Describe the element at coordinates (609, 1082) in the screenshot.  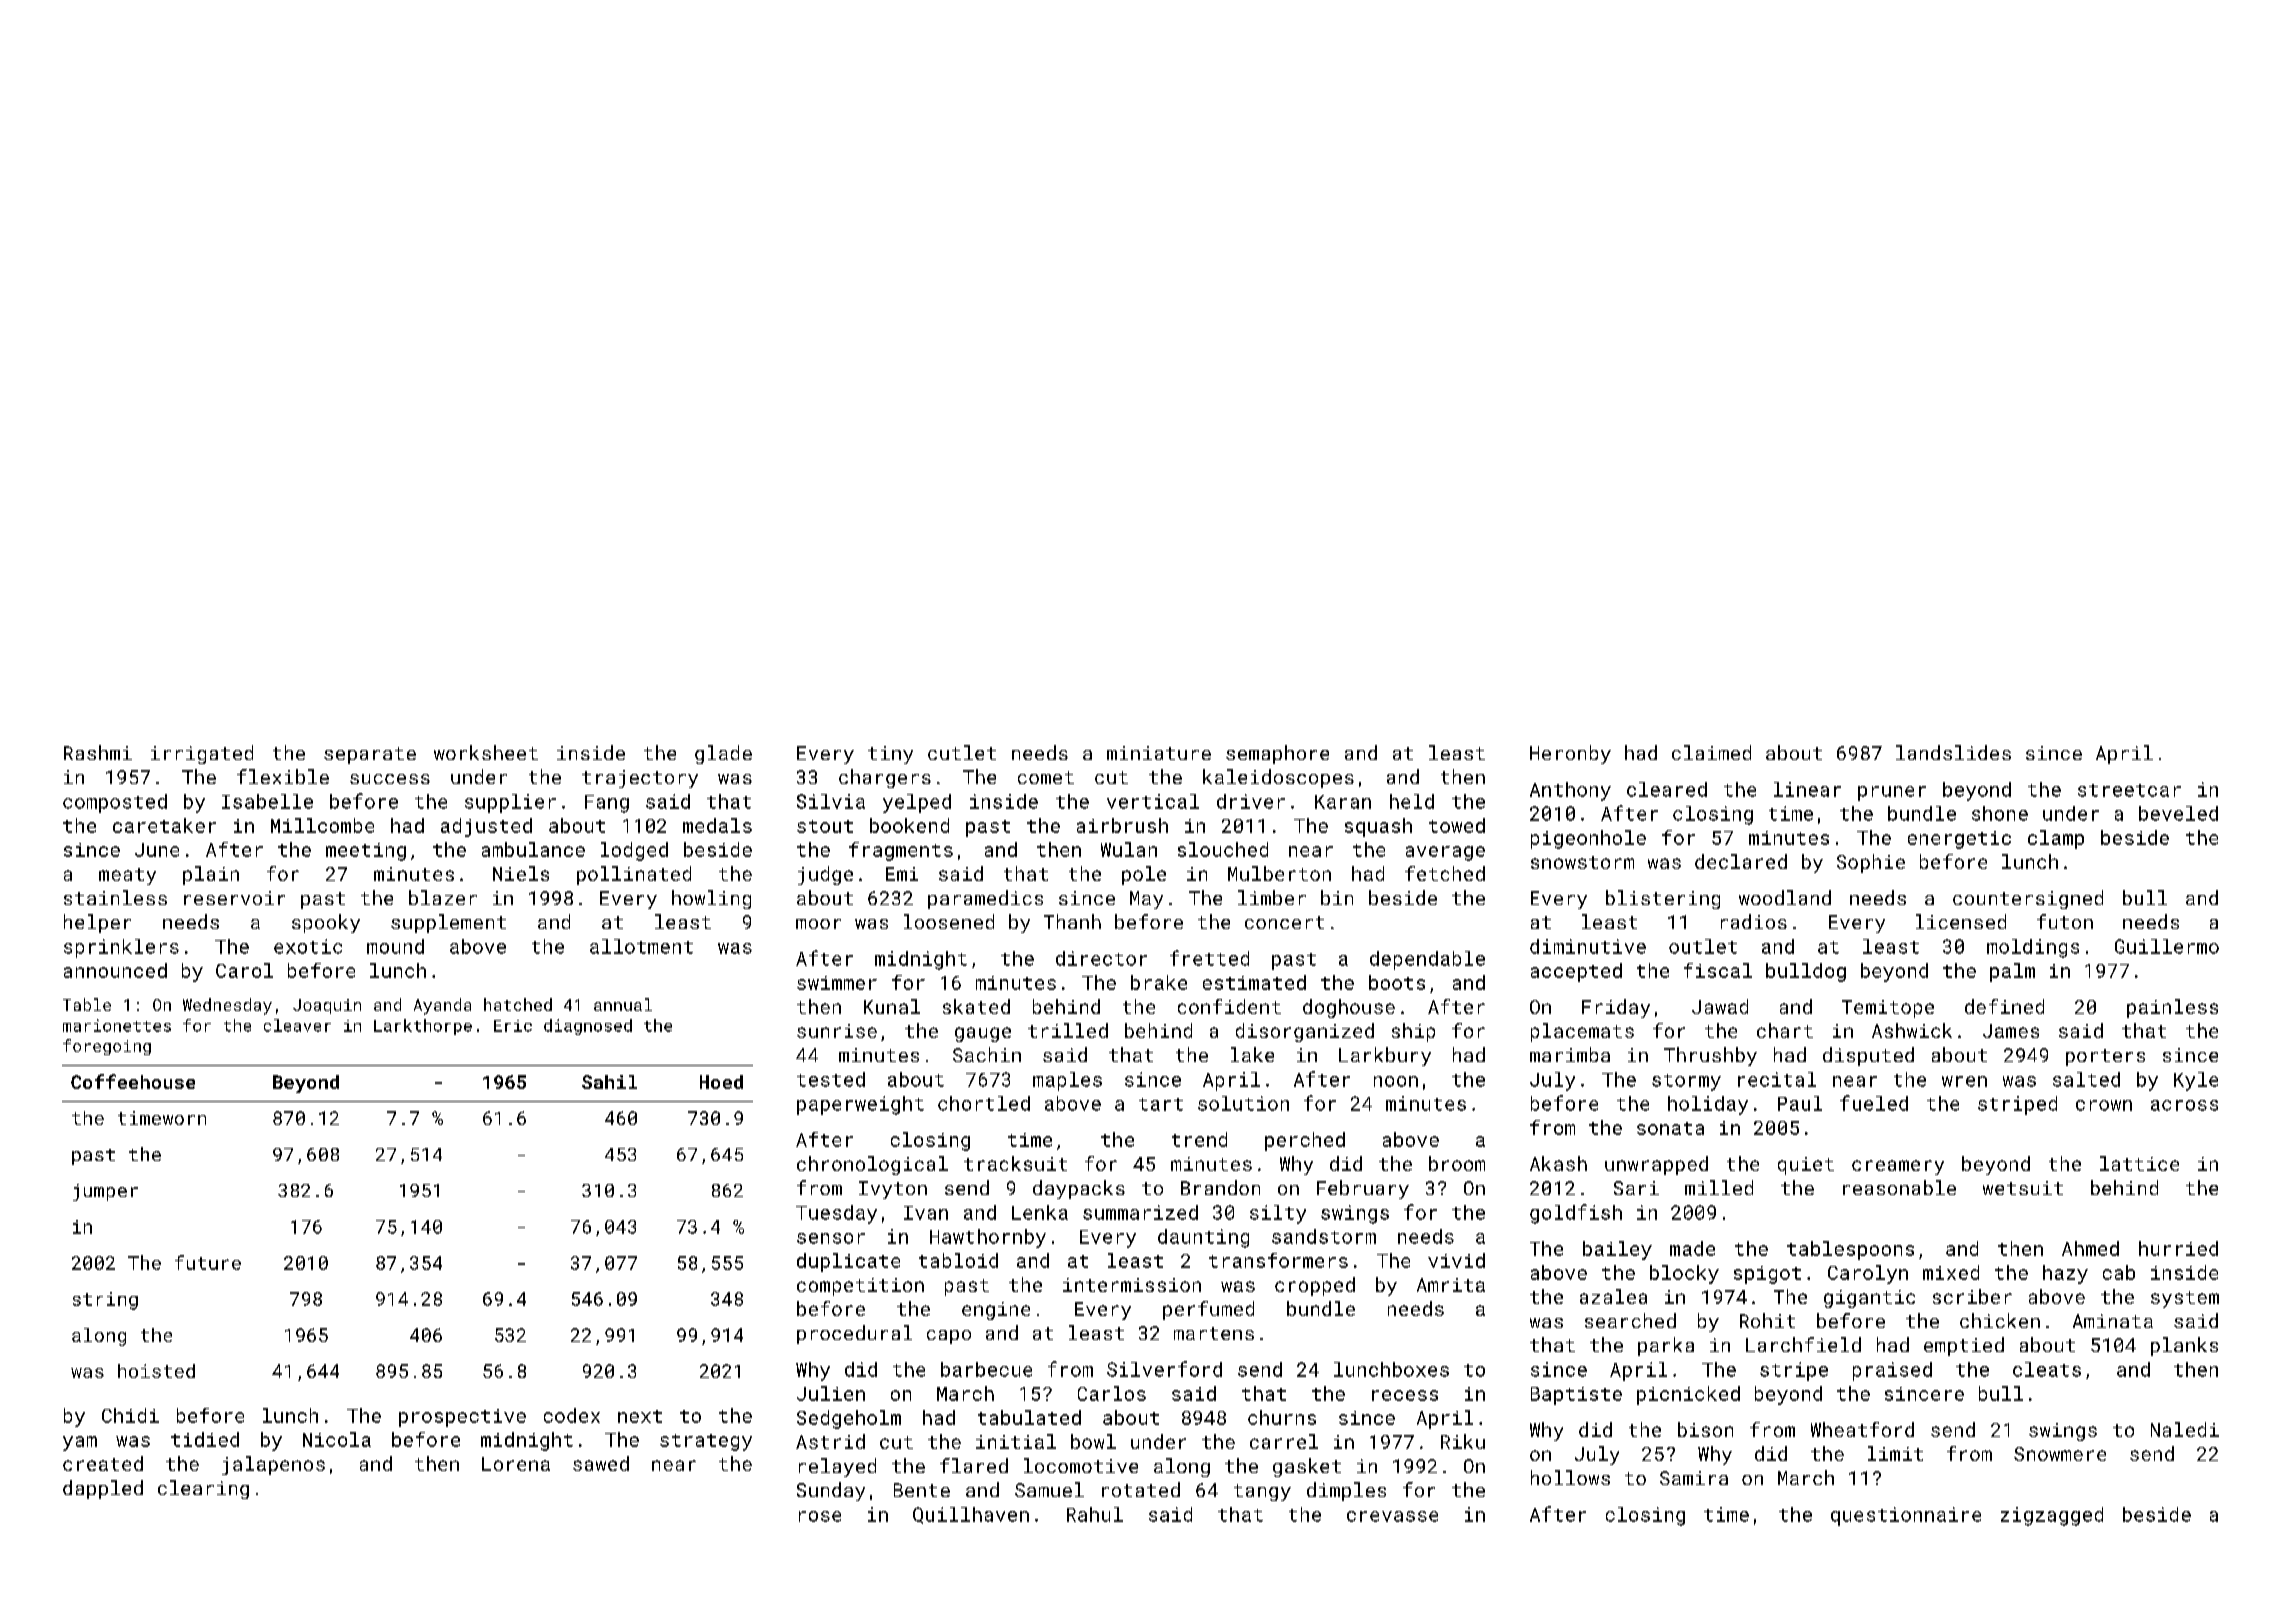
I see `Sahil` at that location.
